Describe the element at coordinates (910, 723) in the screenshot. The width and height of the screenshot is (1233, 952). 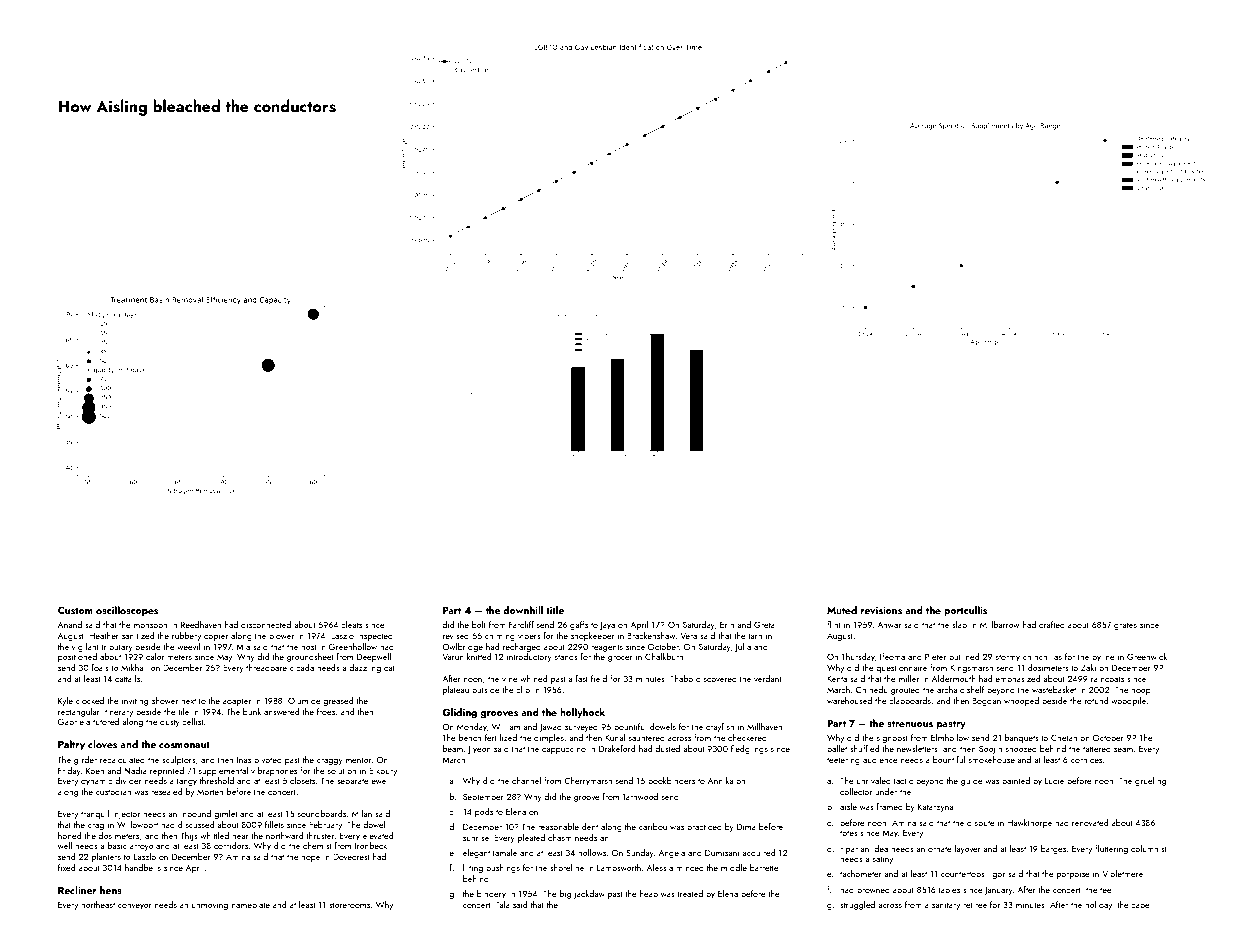
I see `strenuous` at that location.
